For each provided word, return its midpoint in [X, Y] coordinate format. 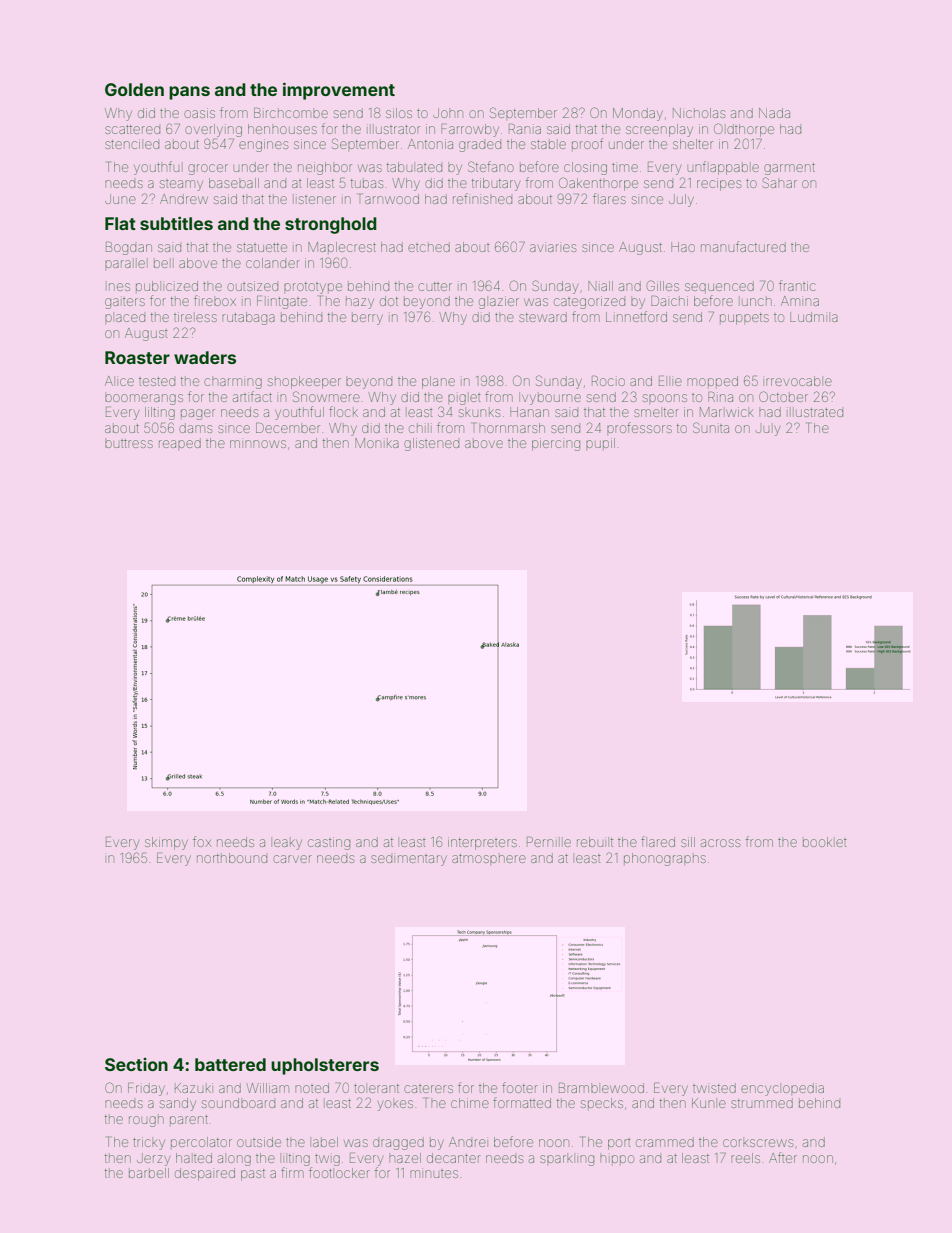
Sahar [779, 182]
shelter [693, 144]
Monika [377, 443]
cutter [435, 286]
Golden [134, 89]
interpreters [482, 843]
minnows [258, 444]
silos [399, 113]
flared [658, 841]
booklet [825, 842]
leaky [288, 844]
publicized [167, 286]
